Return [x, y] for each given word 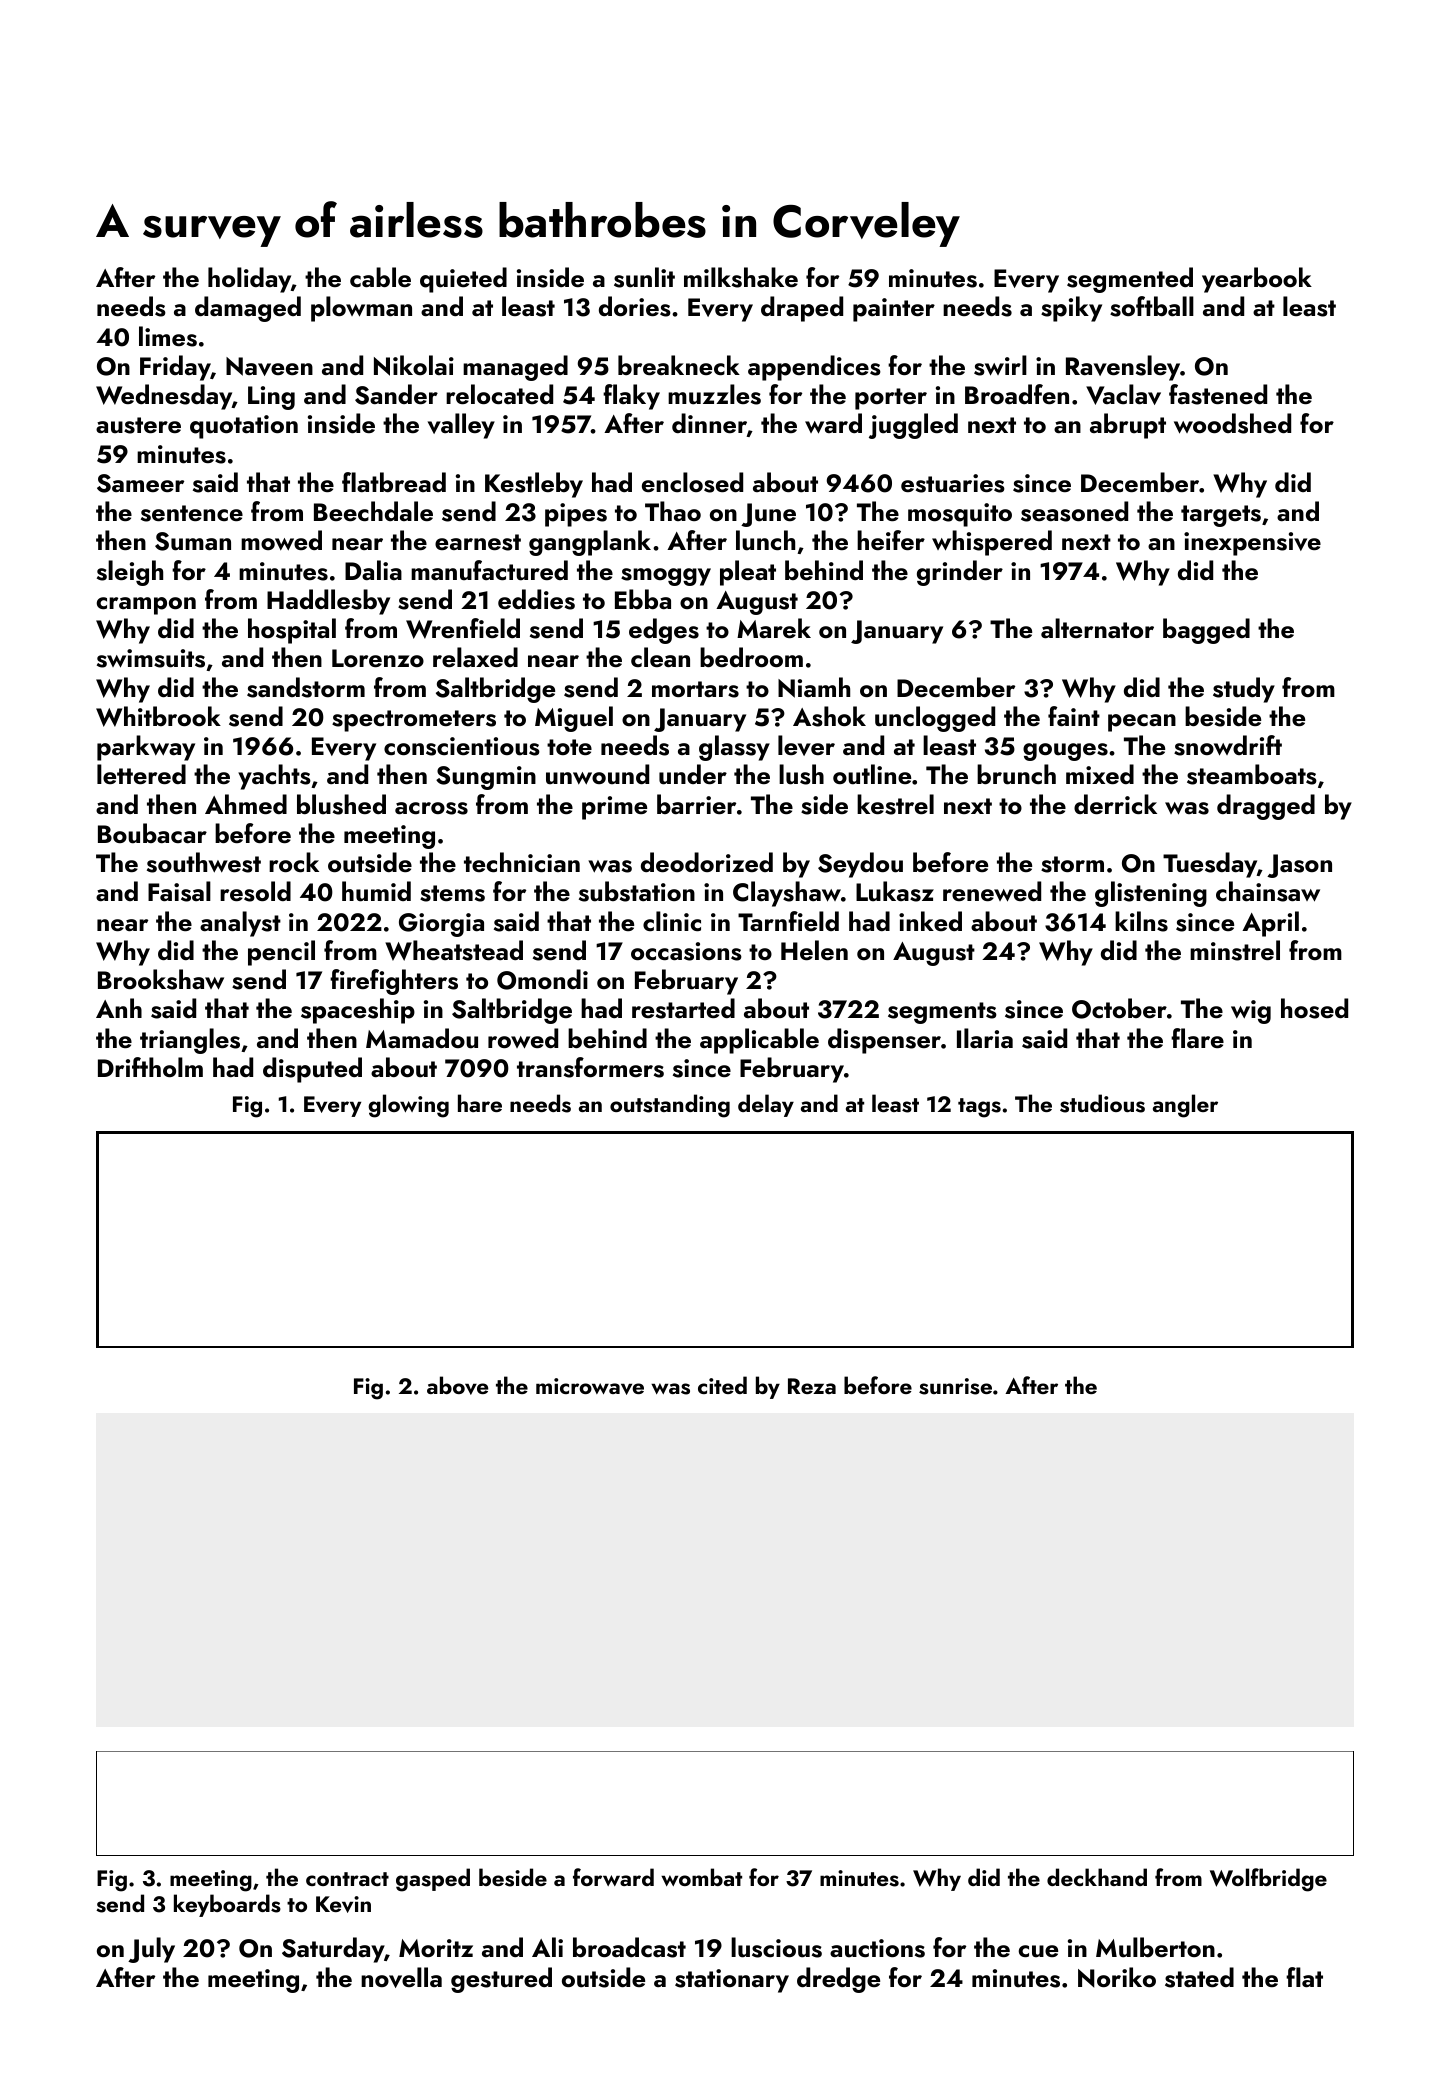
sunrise [955, 1386]
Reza [812, 1386]
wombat [701, 1877]
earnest [478, 542]
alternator [1097, 628]
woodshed [1232, 423]
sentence [192, 513]
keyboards [227, 1905]
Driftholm [150, 1067]
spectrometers [414, 721]
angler [1185, 1106]
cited [722, 1385]
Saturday [333, 1950]
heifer [891, 540]
